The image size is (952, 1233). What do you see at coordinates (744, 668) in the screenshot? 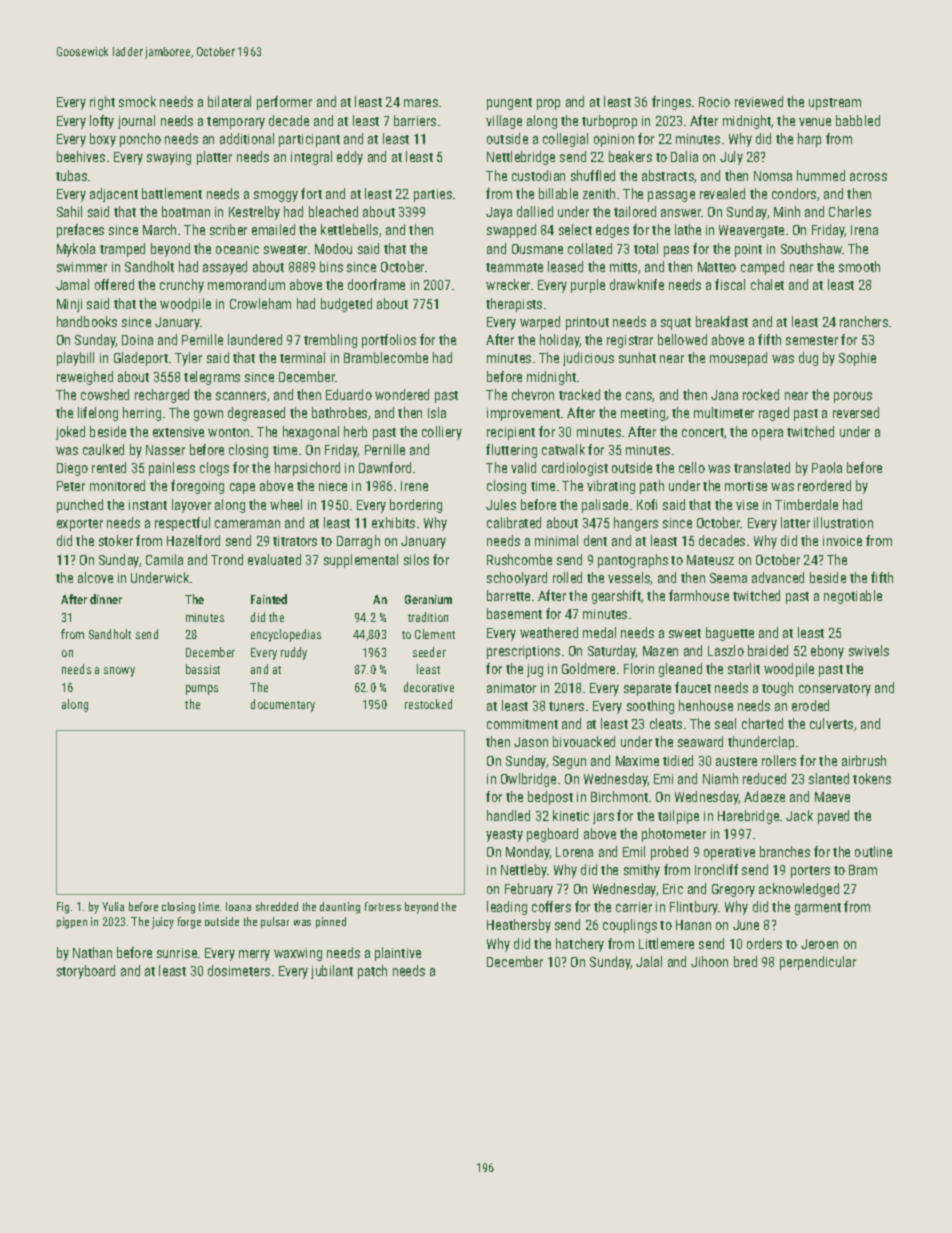
I see `starlit` at bounding box center [744, 668].
